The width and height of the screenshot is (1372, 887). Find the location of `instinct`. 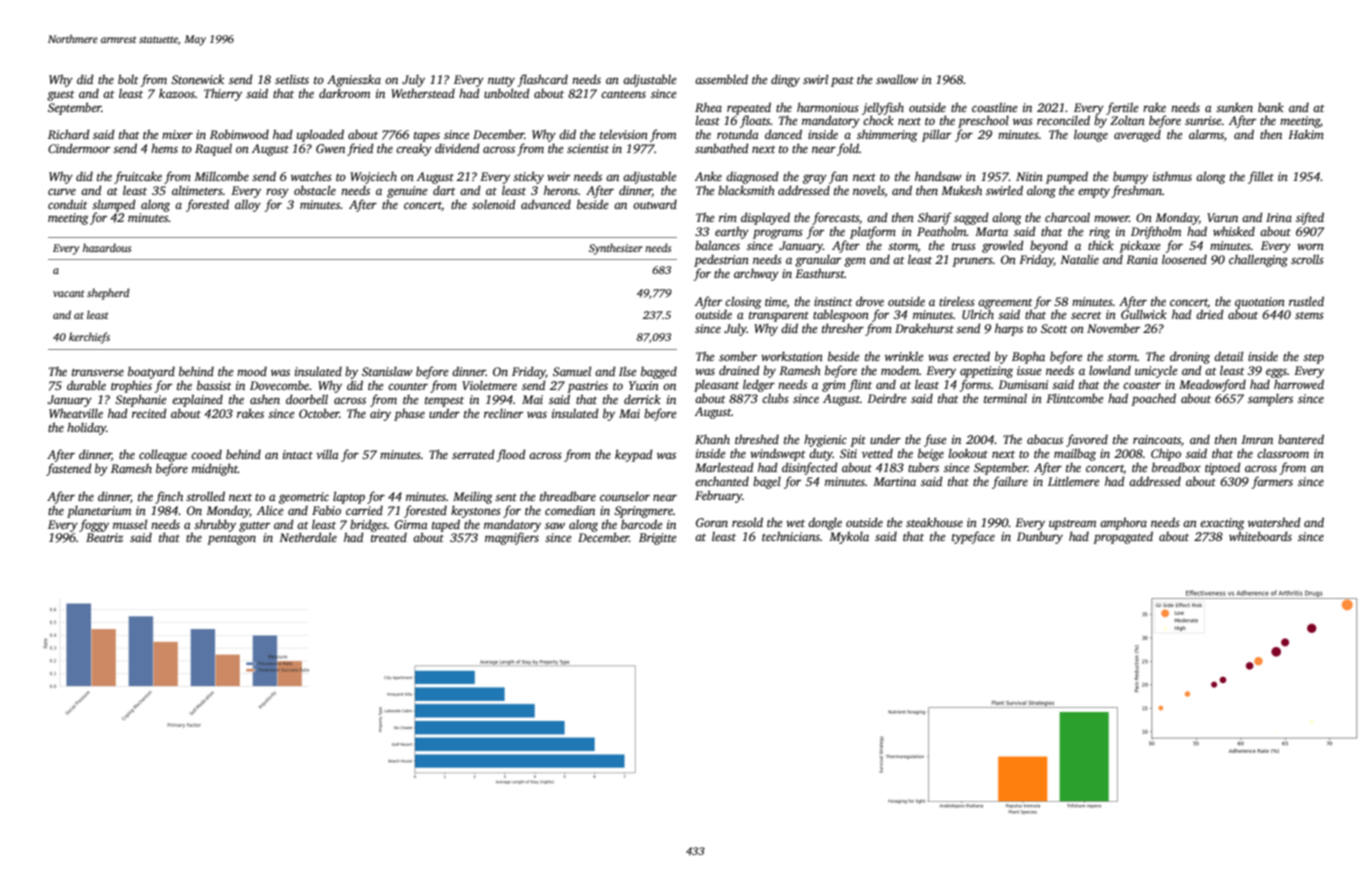

instinct is located at coordinates (833, 301).
